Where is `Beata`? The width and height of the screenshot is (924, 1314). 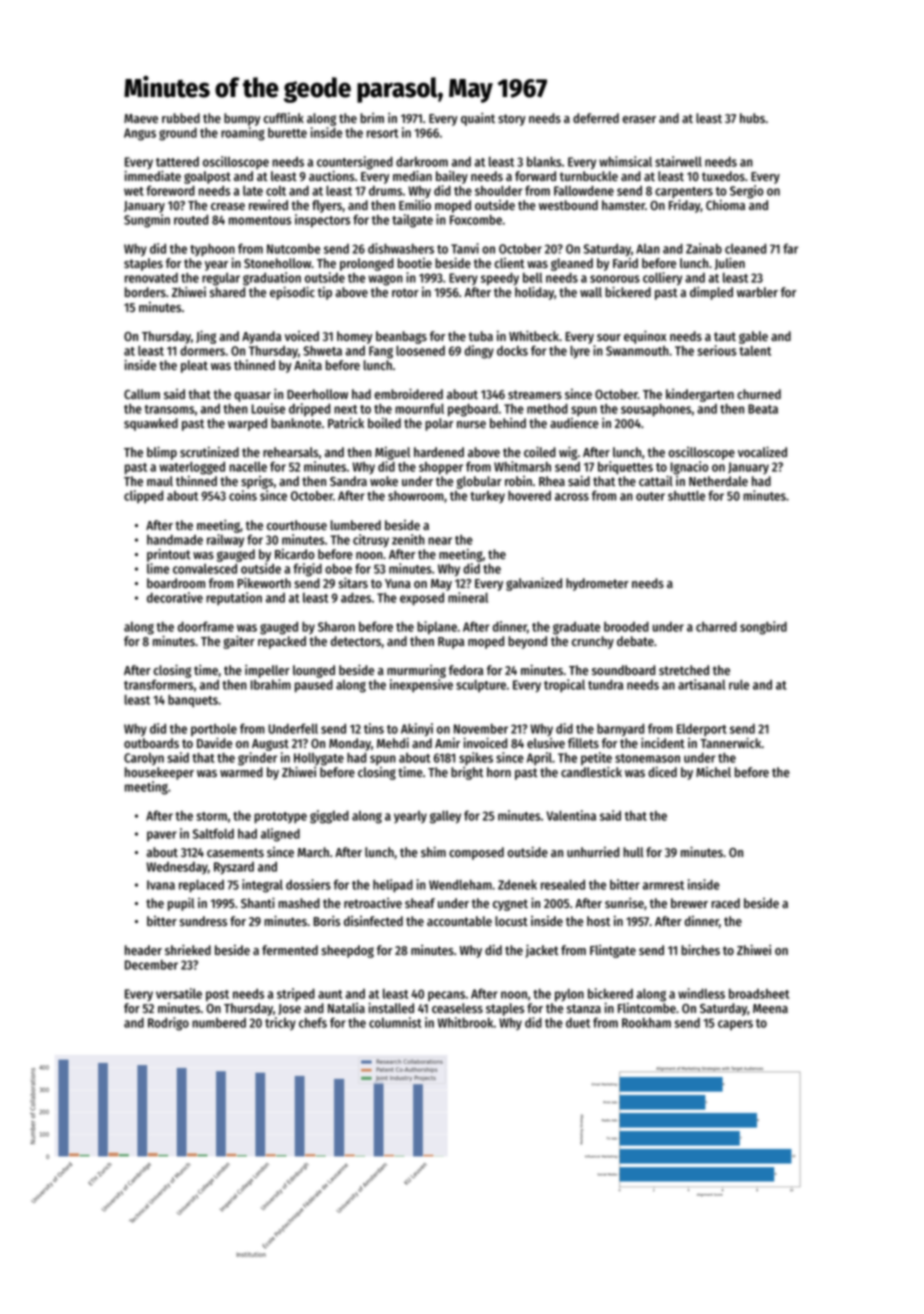
Beata is located at coordinates (763, 409).
